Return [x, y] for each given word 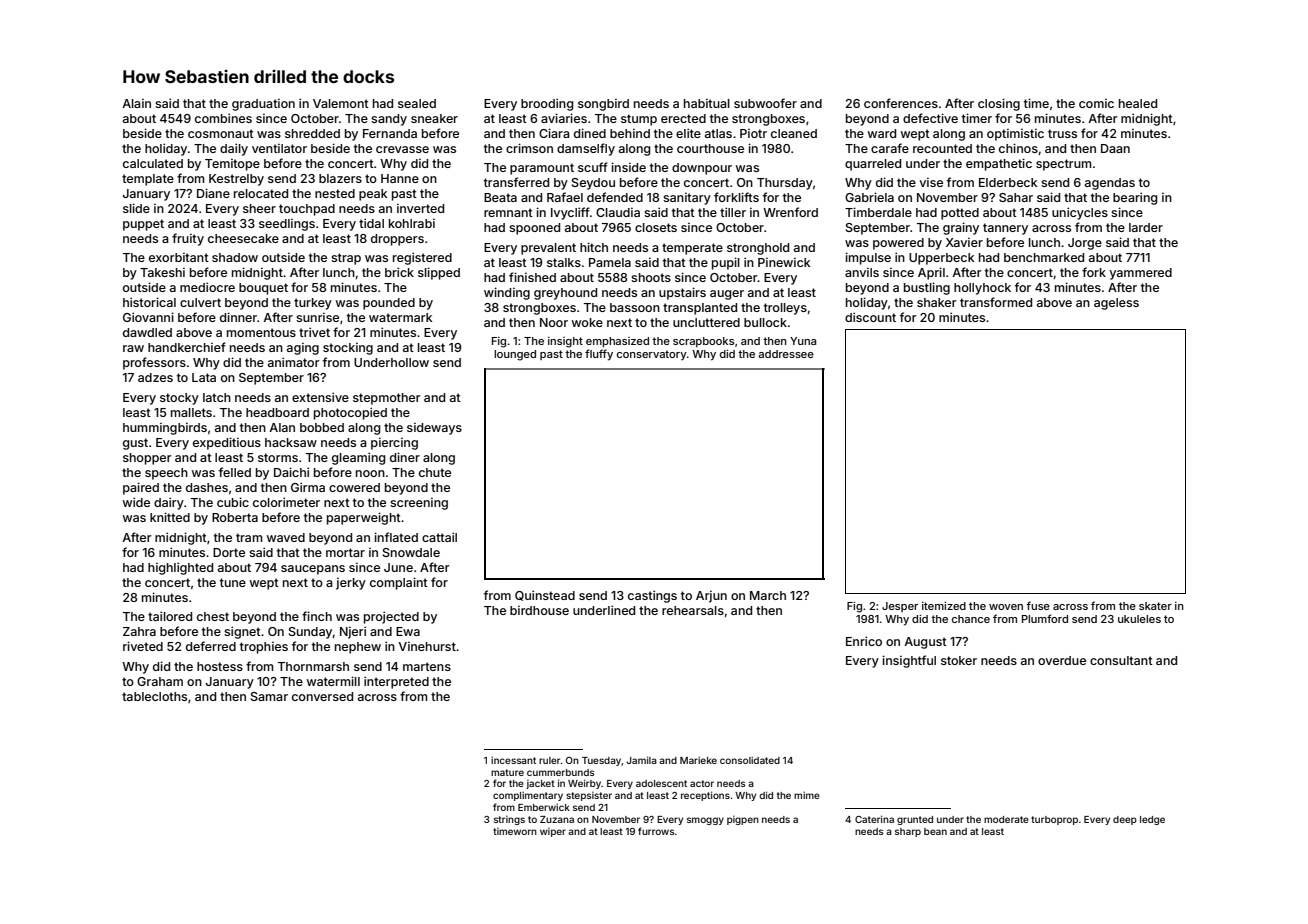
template [148, 180]
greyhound [565, 294]
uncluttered [706, 322]
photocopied [350, 413]
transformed [996, 302]
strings [509, 820]
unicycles [1080, 213]
